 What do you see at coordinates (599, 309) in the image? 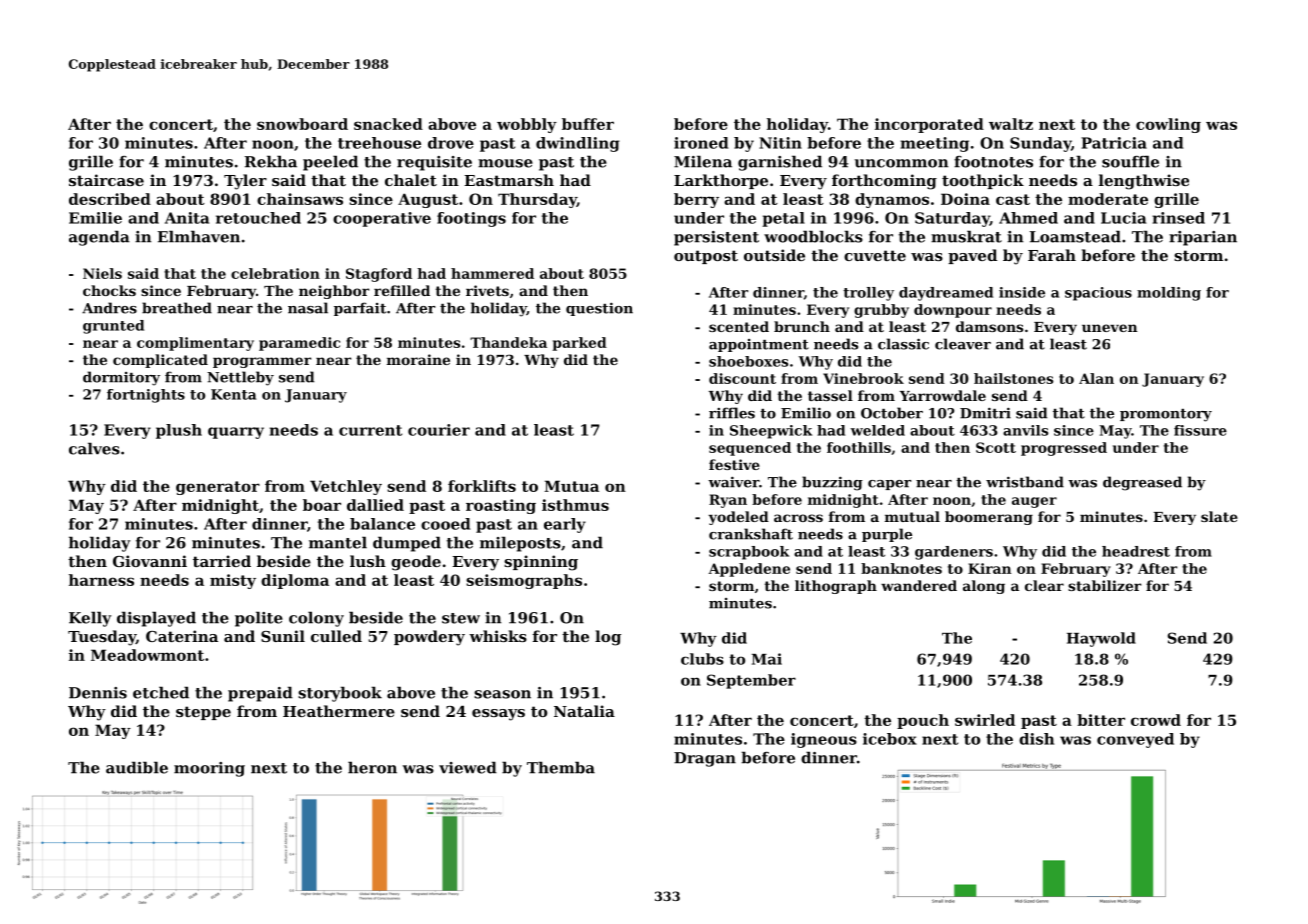
I see `question` at bounding box center [599, 309].
